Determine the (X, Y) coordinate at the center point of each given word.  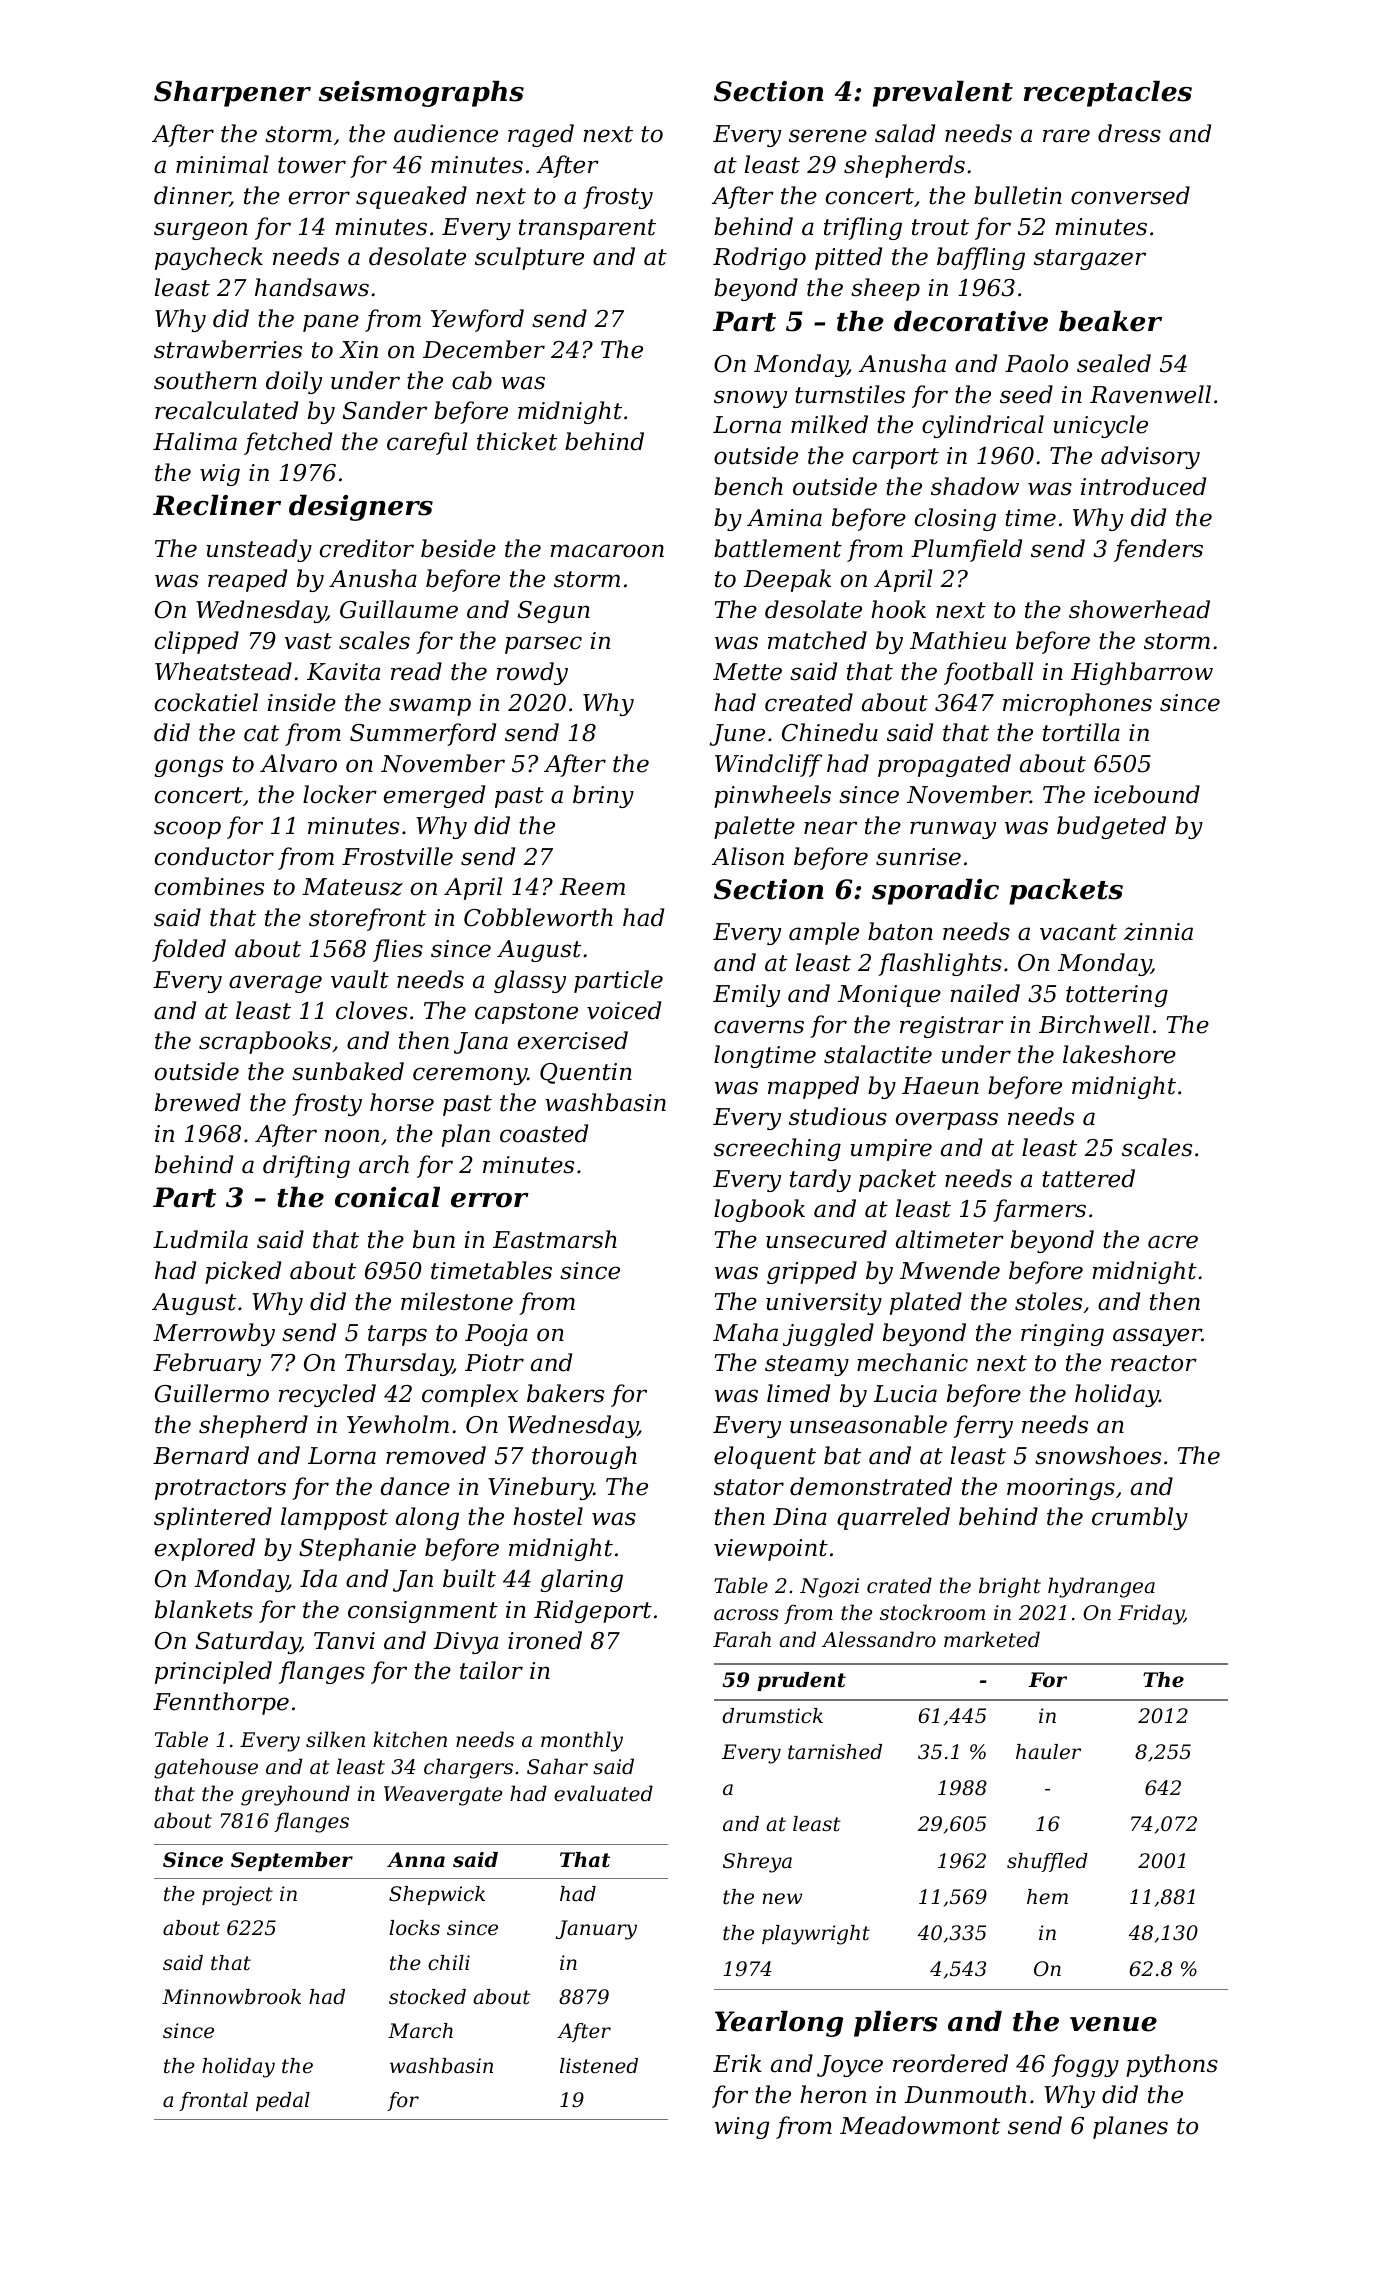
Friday (1151, 1614)
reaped (247, 580)
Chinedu (830, 732)
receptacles (1108, 94)
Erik (737, 2063)
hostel (548, 1516)
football (988, 673)
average (275, 984)
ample (824, 933)
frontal (213, 2101)
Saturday (248, 1642)
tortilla (1081, 732)
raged (541, 135)
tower (312, 165)
